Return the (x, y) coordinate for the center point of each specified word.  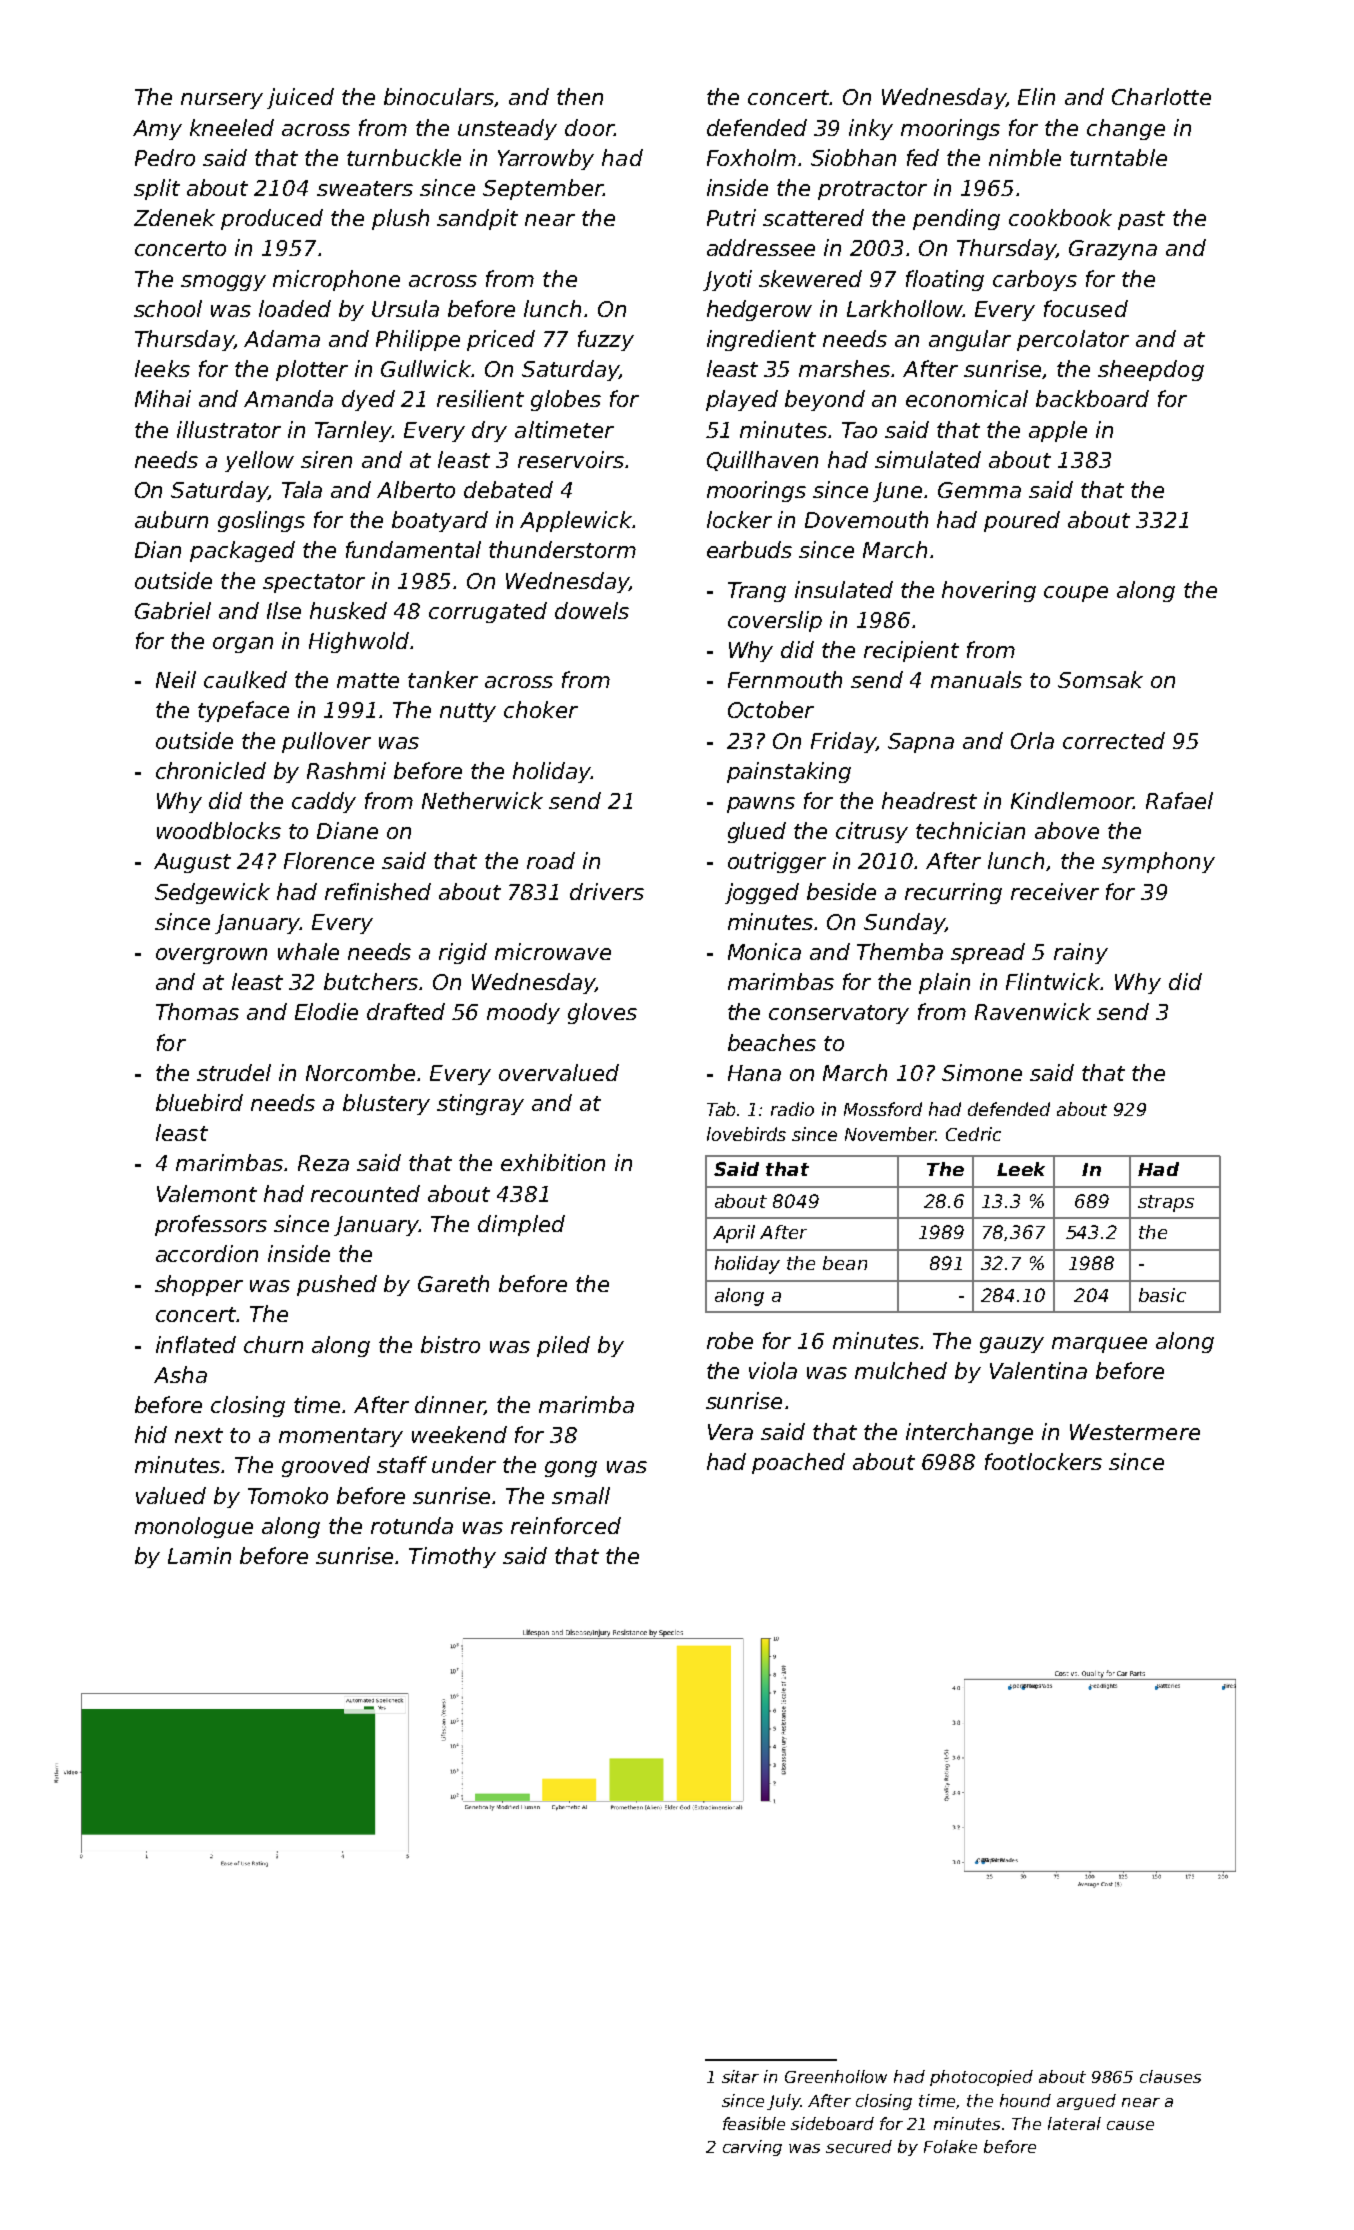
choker (541, 709)
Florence (329, 860)
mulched (901, 1370)
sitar (740, 2076)
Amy (157, 130)
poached (798, 1463)
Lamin (199, 1555)
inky (871, 129)
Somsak (1100, 679)
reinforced (566, 1525)
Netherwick (482, 800)
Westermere (1135, 1432)
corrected (1114, 740)
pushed (337, 1285)
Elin (1036, 96)
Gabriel (173, 610)
